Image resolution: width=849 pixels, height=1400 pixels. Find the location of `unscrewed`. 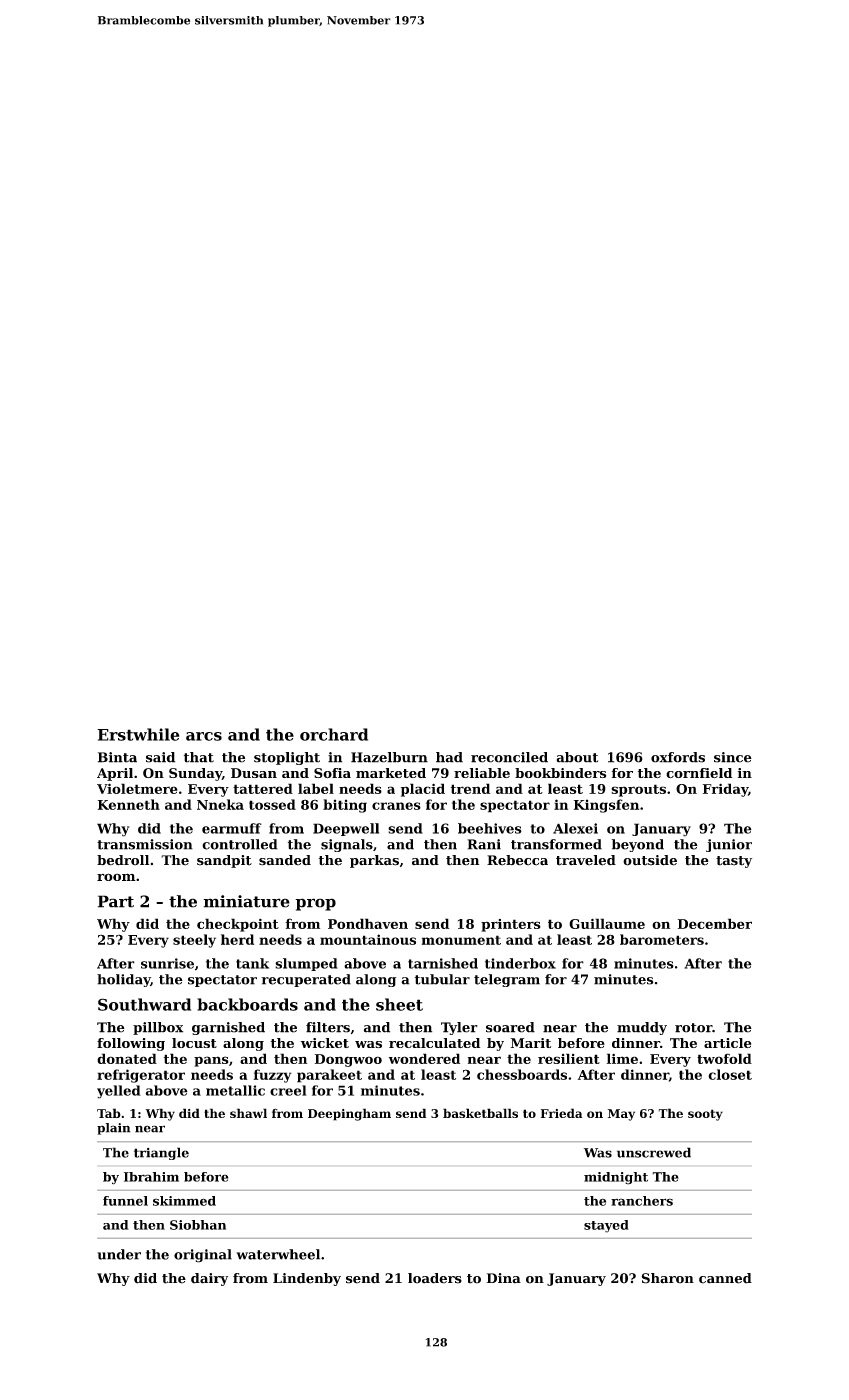

unscrewed is located at coordinates (654, 1152).
